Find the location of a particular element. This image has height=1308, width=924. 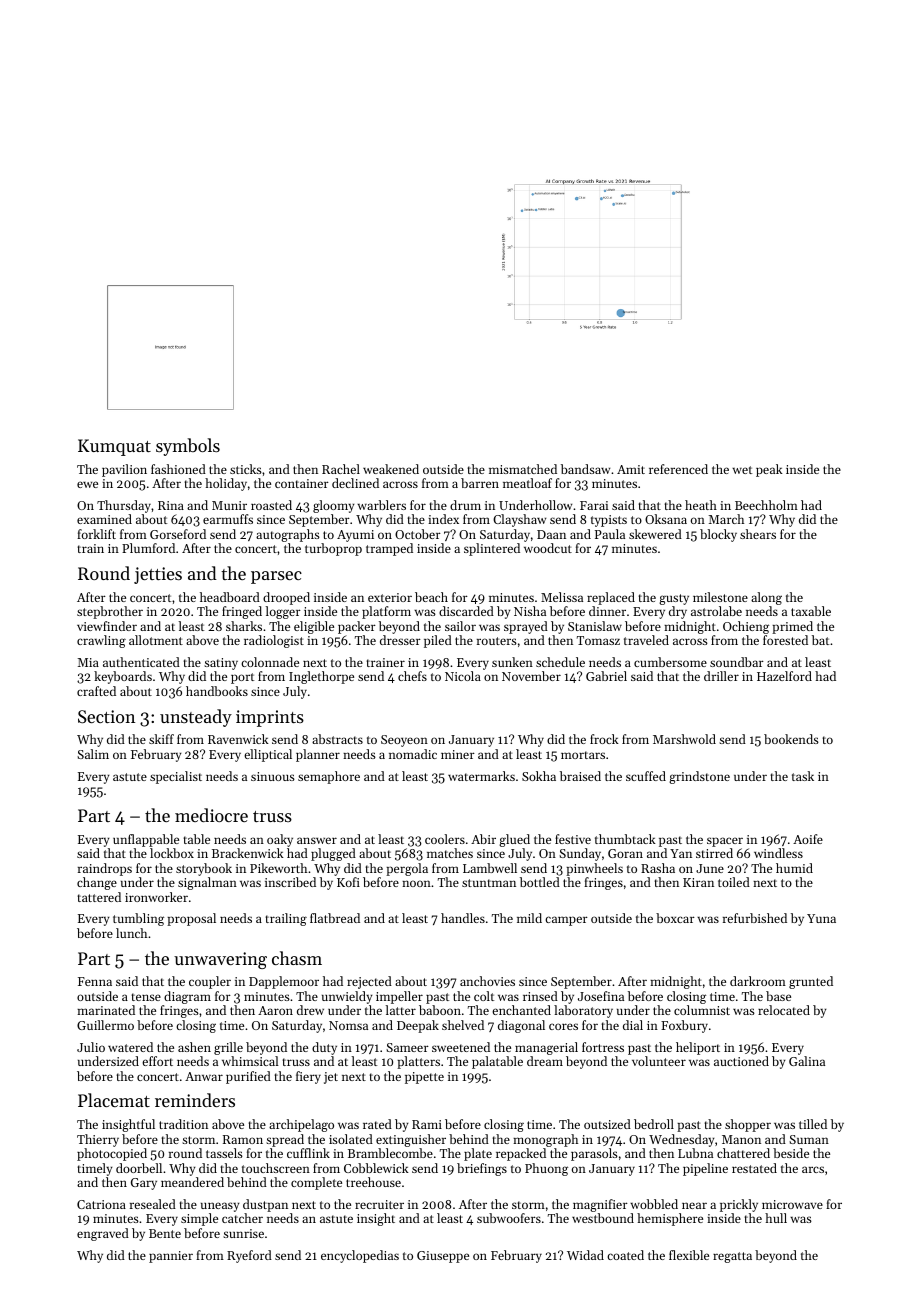

examined is located at coordinates (104, 519).
